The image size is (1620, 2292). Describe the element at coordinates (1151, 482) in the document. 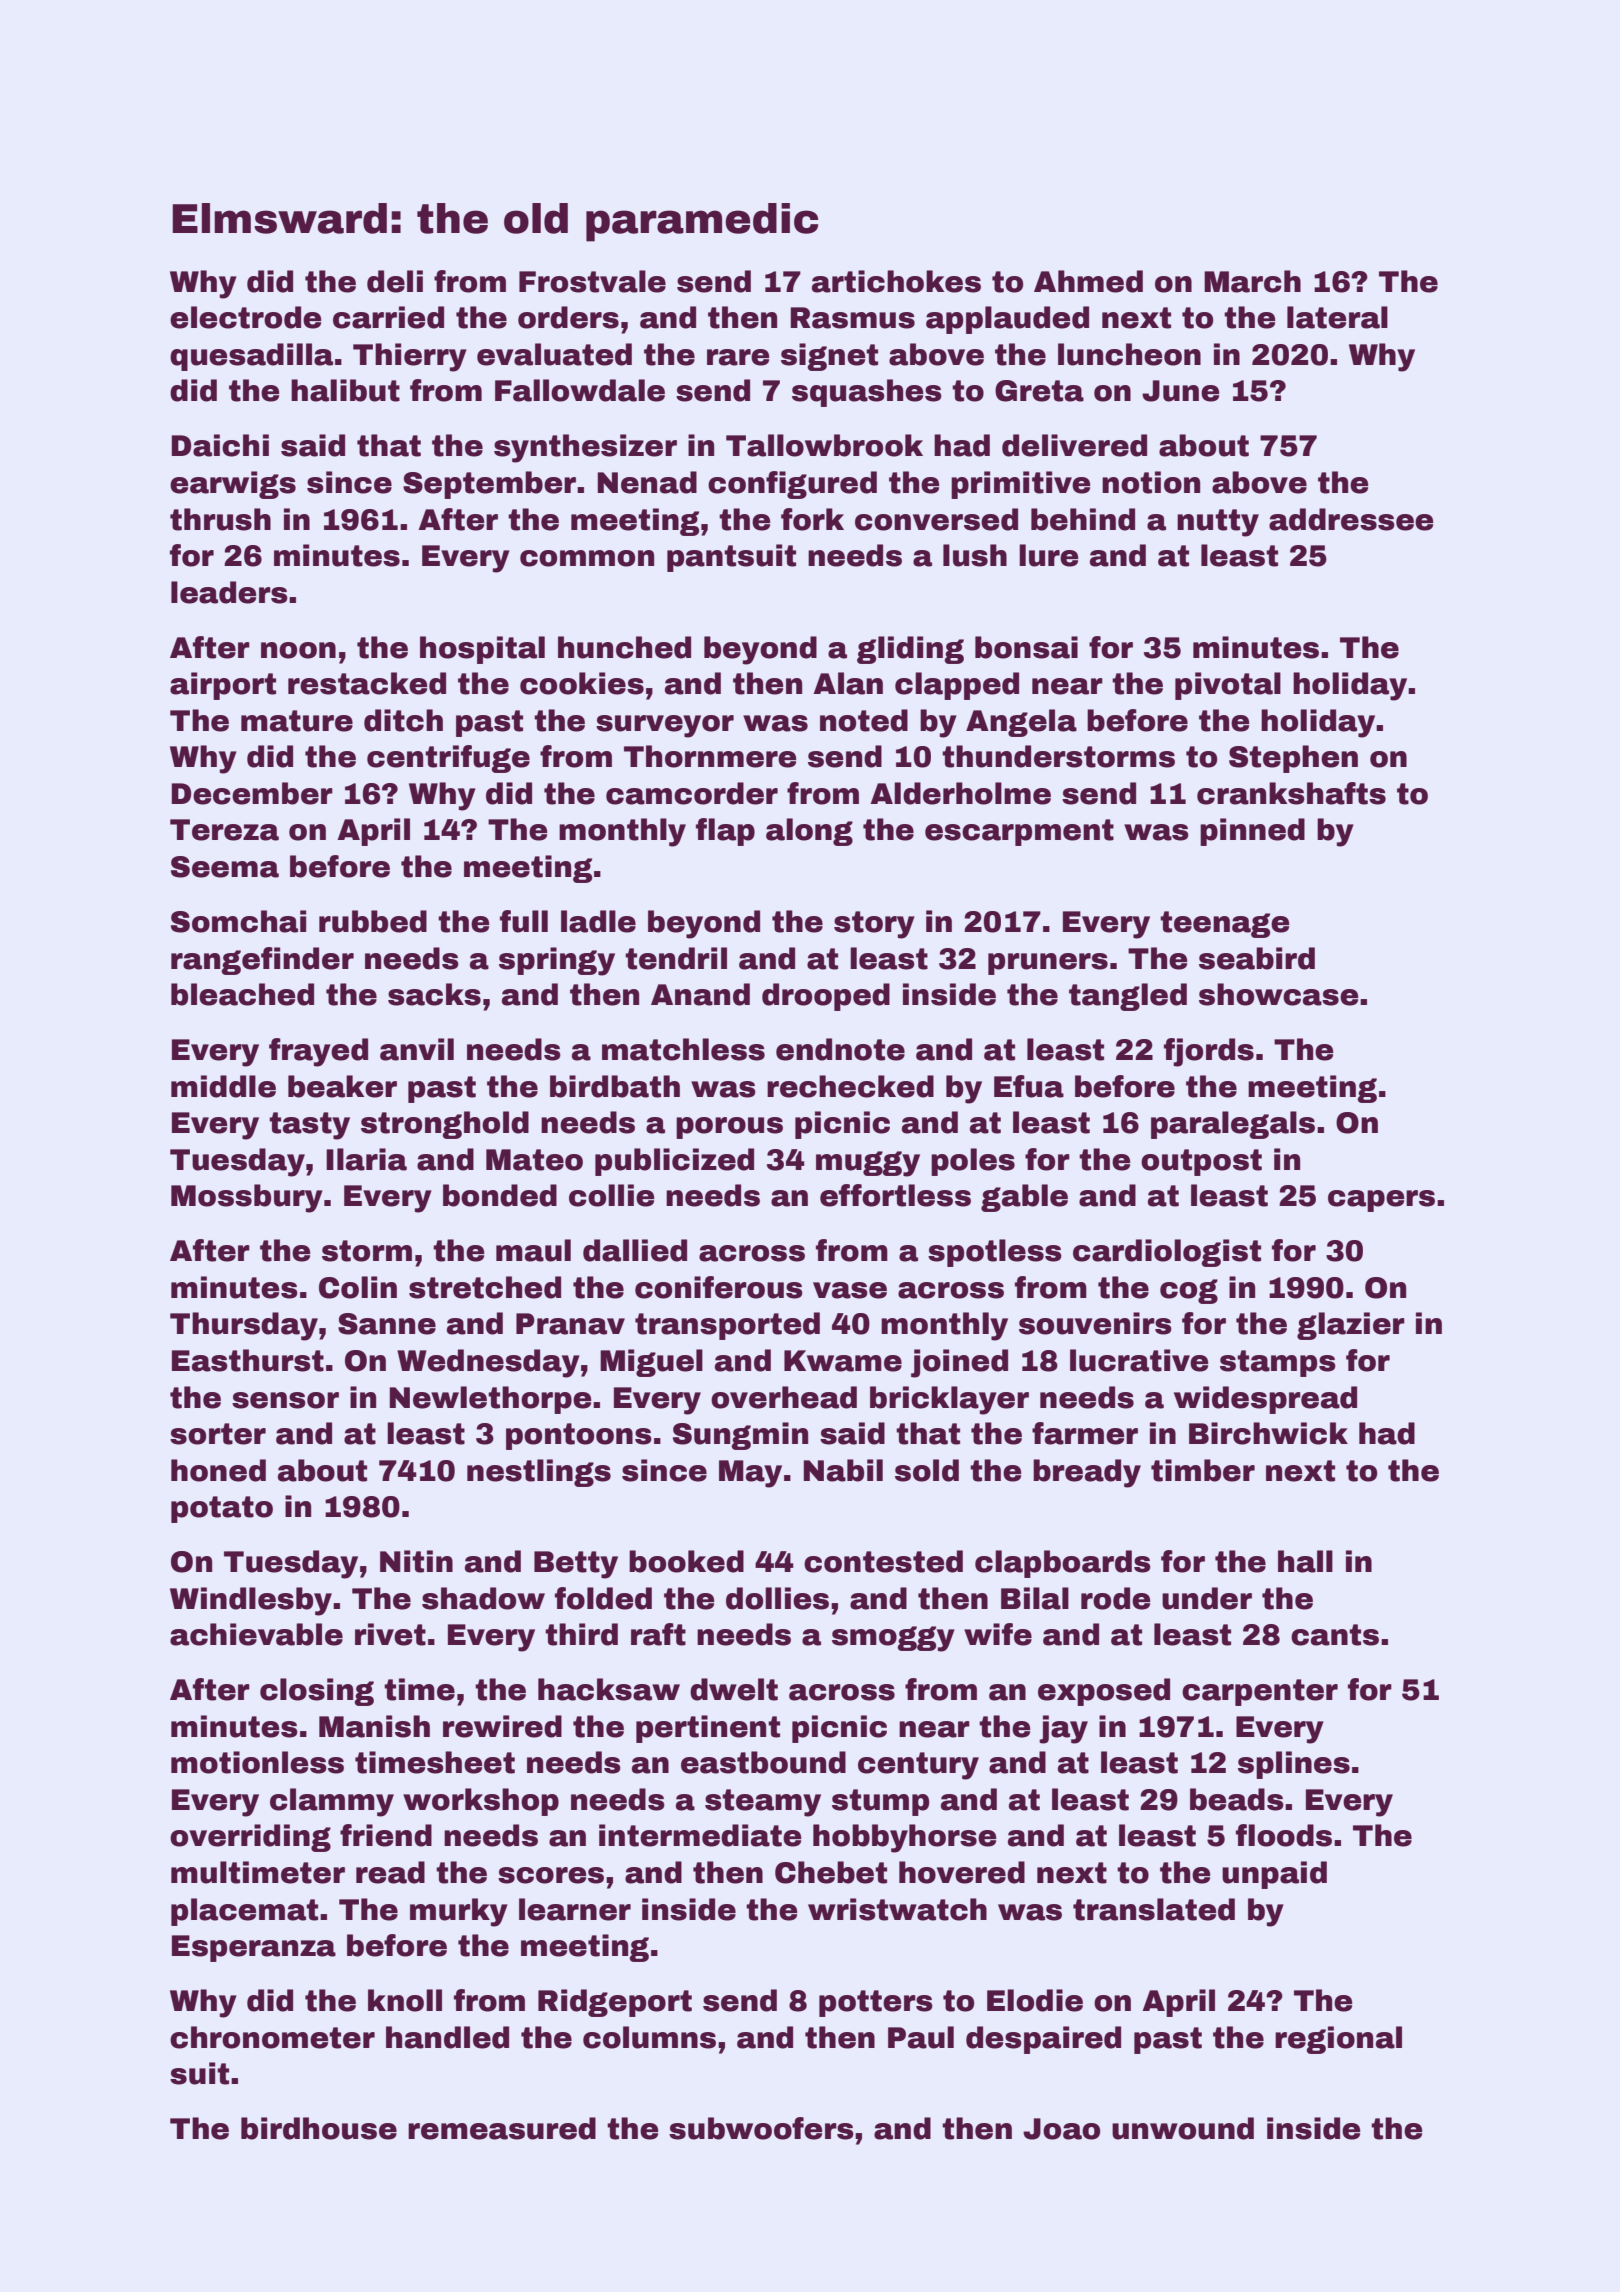

I see `notion` at that location.
